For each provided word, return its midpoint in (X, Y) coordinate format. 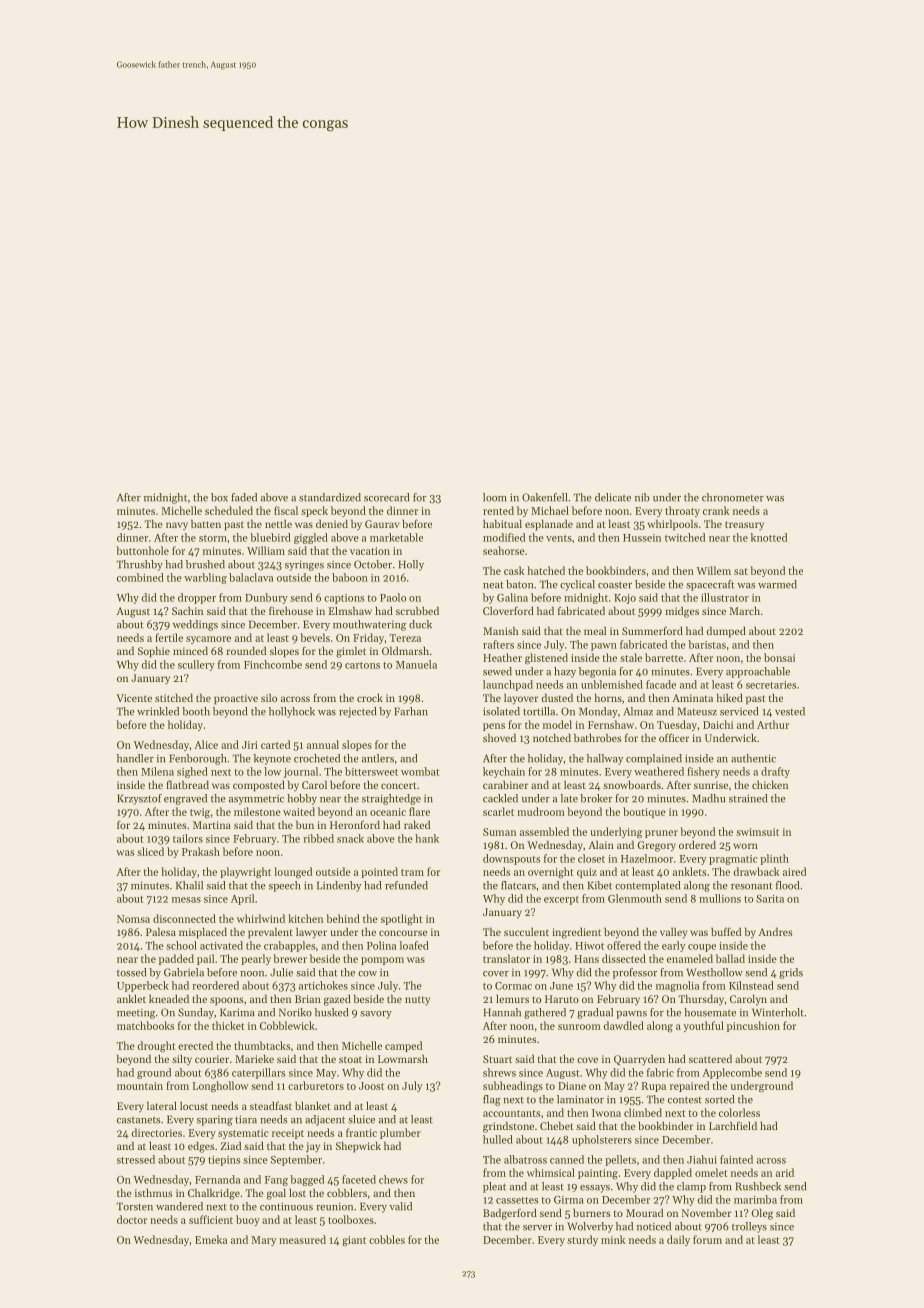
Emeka (211, 1239)
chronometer (733, 497)
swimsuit (757, 832)
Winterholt (778, 1012)
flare (419, 811)
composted (259, 786)
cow (367, 974)
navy (177, 526)
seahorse (504, 550)
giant (354, 1241)
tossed (131, 972)
